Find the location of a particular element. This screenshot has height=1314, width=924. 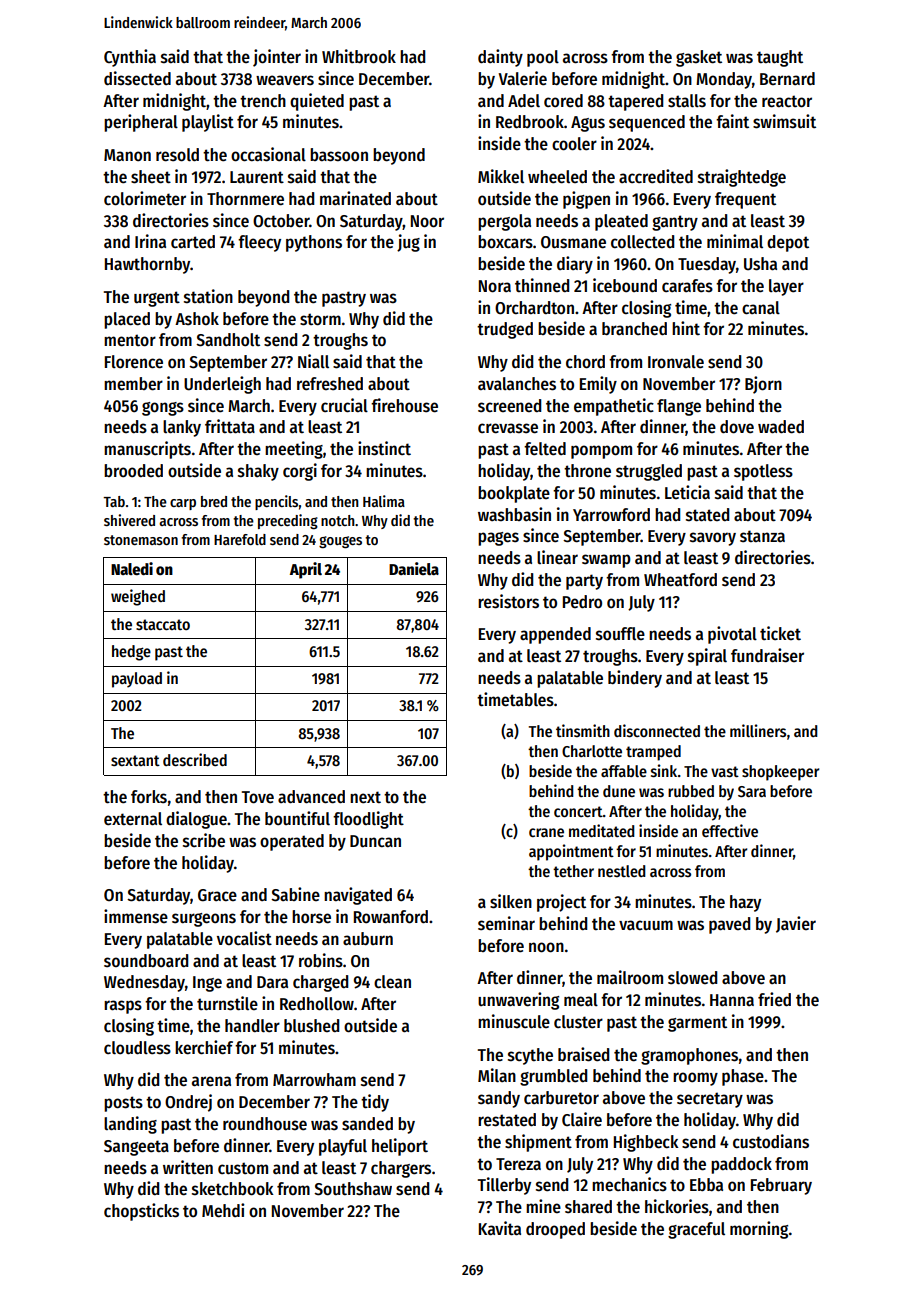

gasket is located at coordinates (699, 58).
